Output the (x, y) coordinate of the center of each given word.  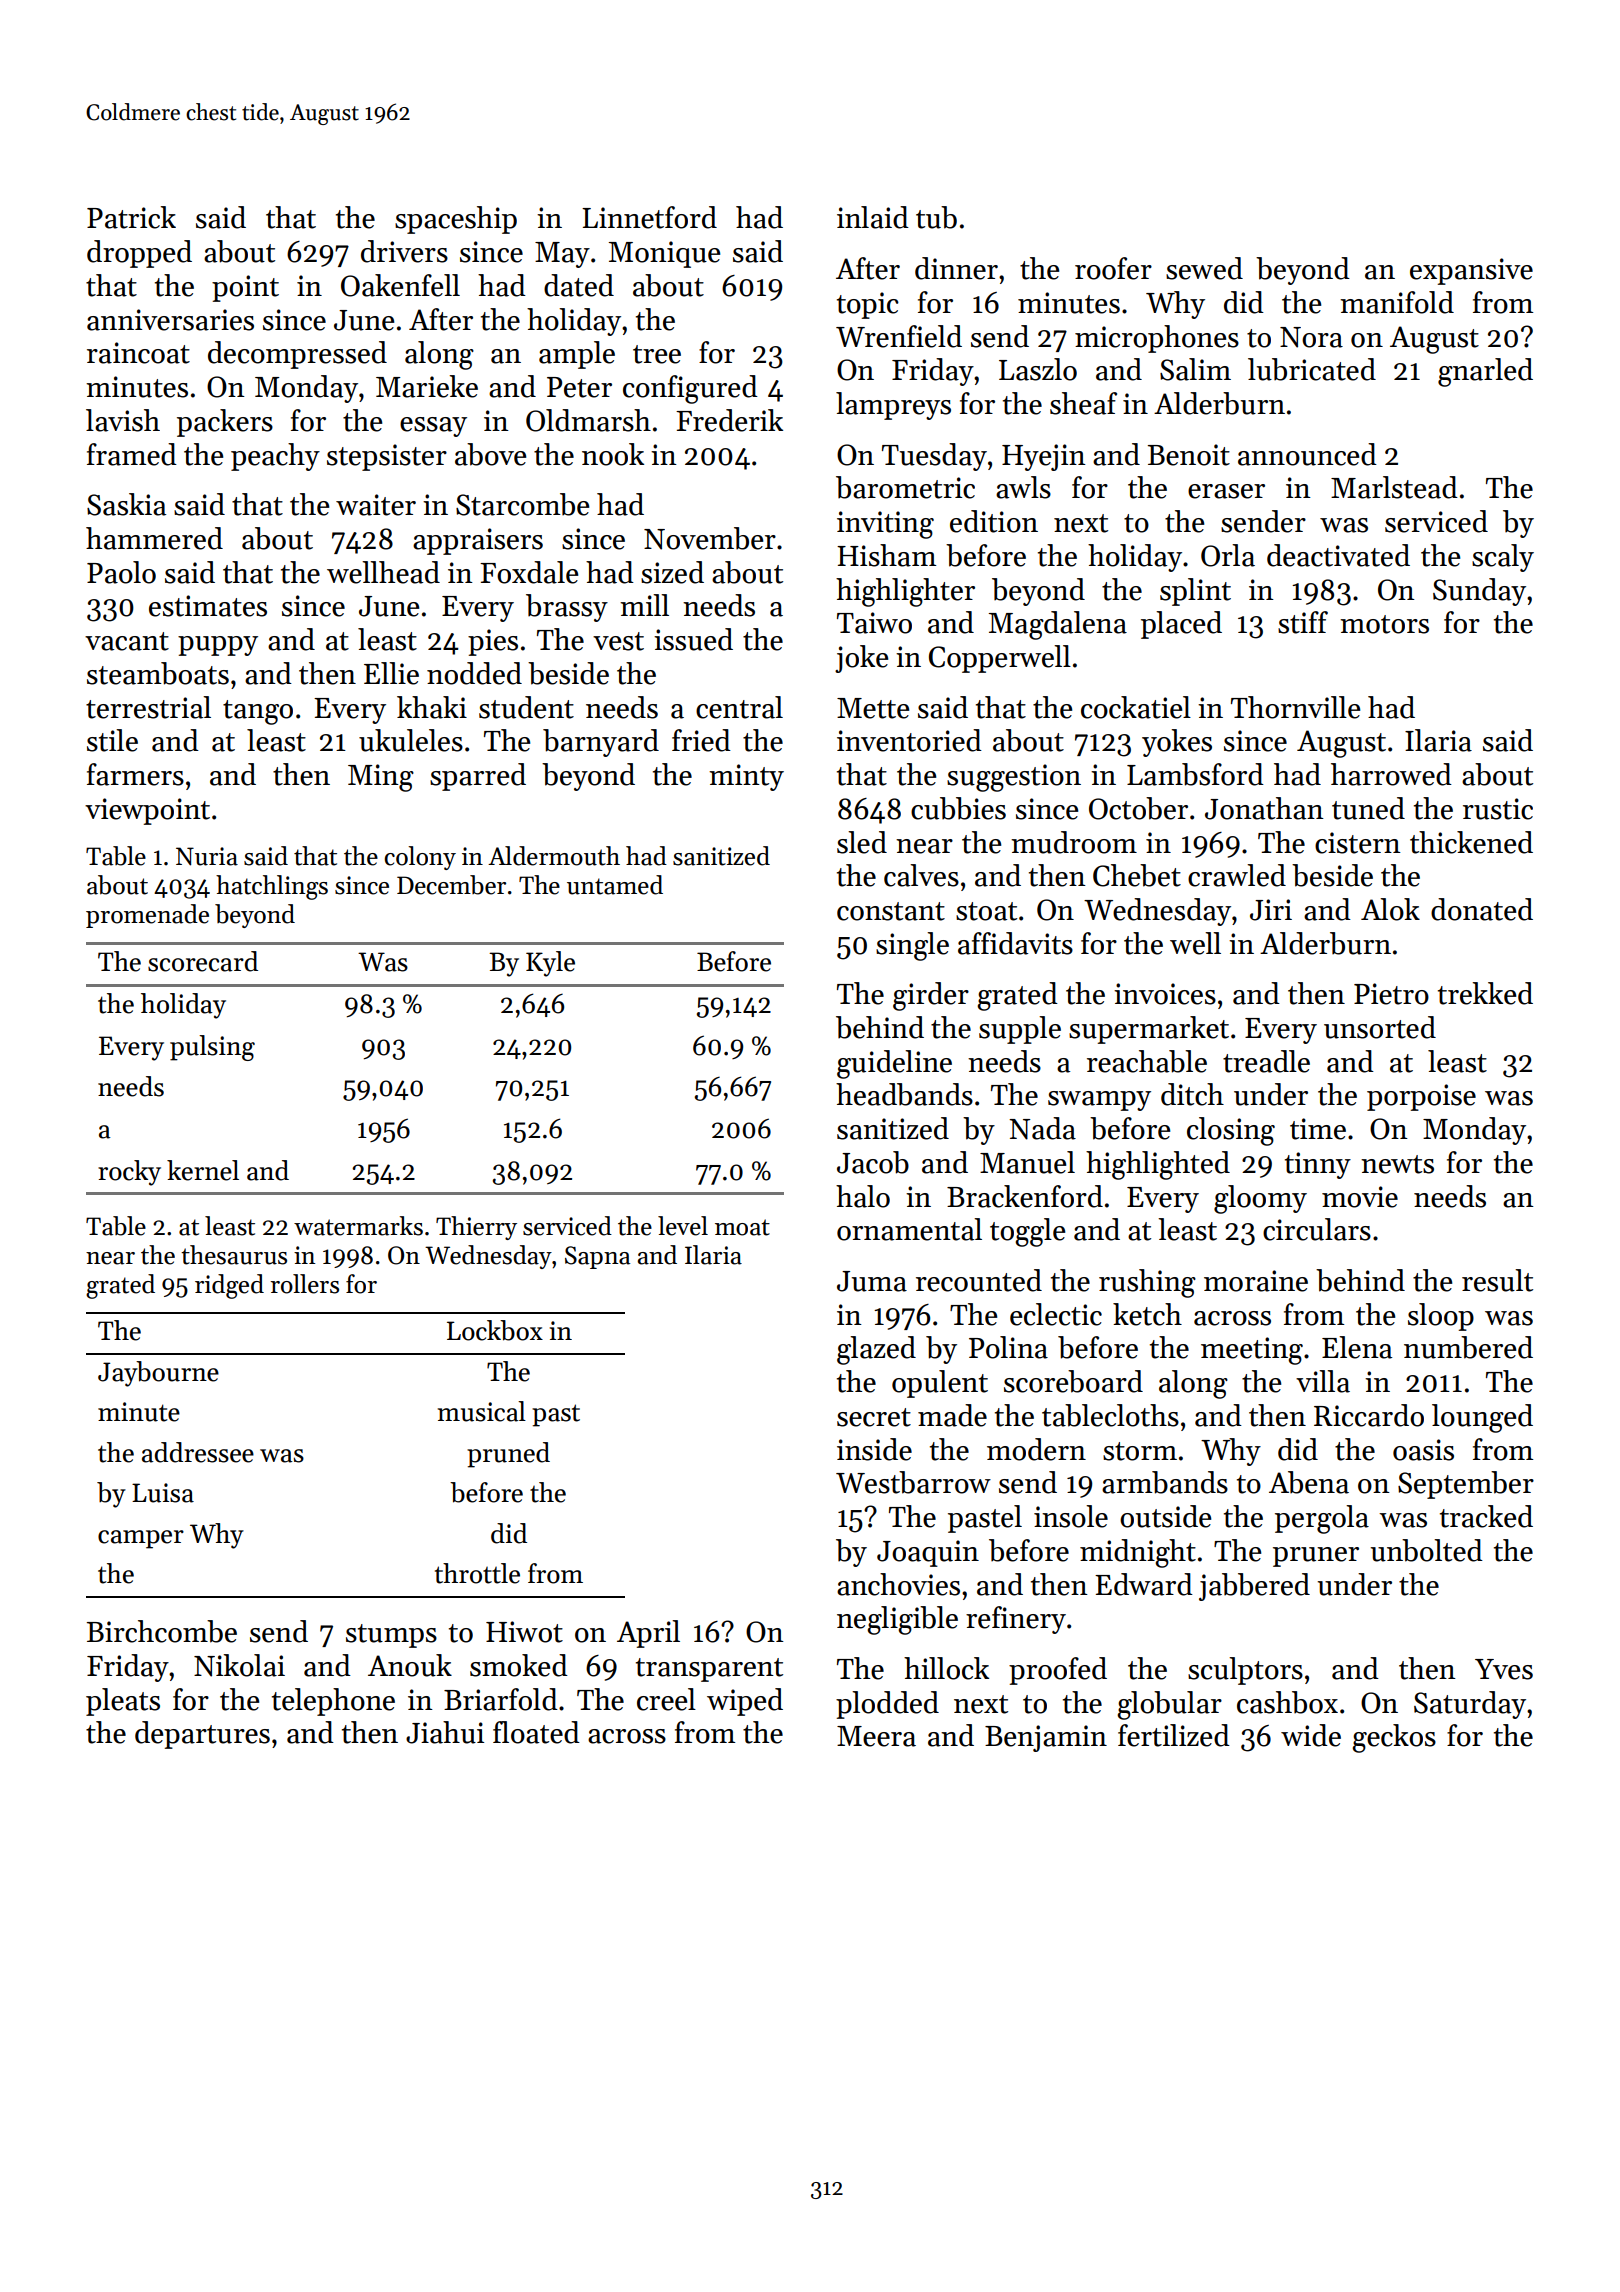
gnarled (1485, 372)
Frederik (729, 420)
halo (863, 1196)
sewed (1204, 268)
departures (202, 1735)
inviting (885, 525)
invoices (1165, 994)
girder (931, 996)
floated (536, 1732)
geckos (1394, 1738)
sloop (1441, 1317)
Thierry (476, 1228)
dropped (139, 254)
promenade (147, 916)
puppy (218, 646)
